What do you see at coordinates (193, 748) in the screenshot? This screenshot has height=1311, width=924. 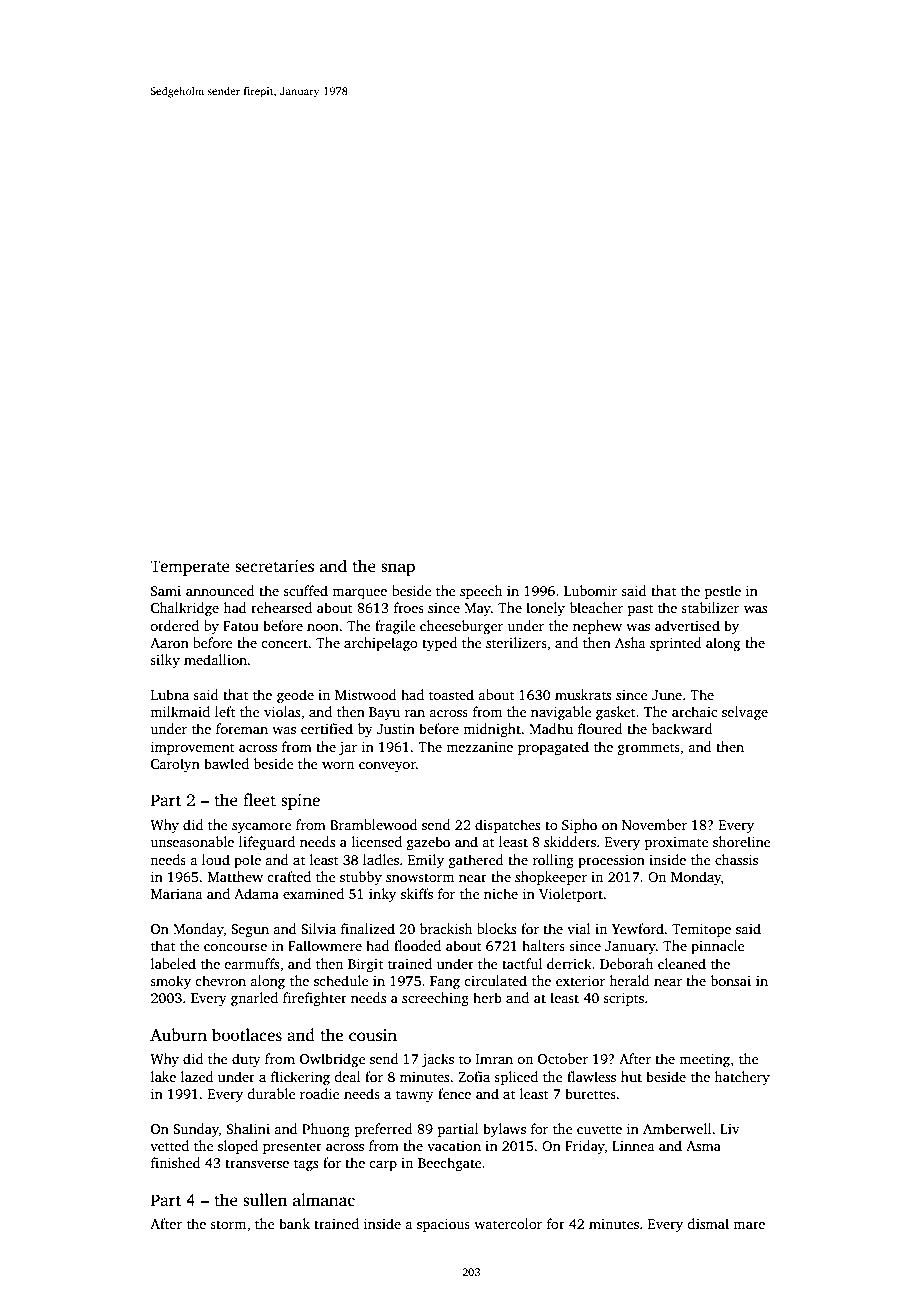 I see `improvement` at bounding box center [193, 748].
